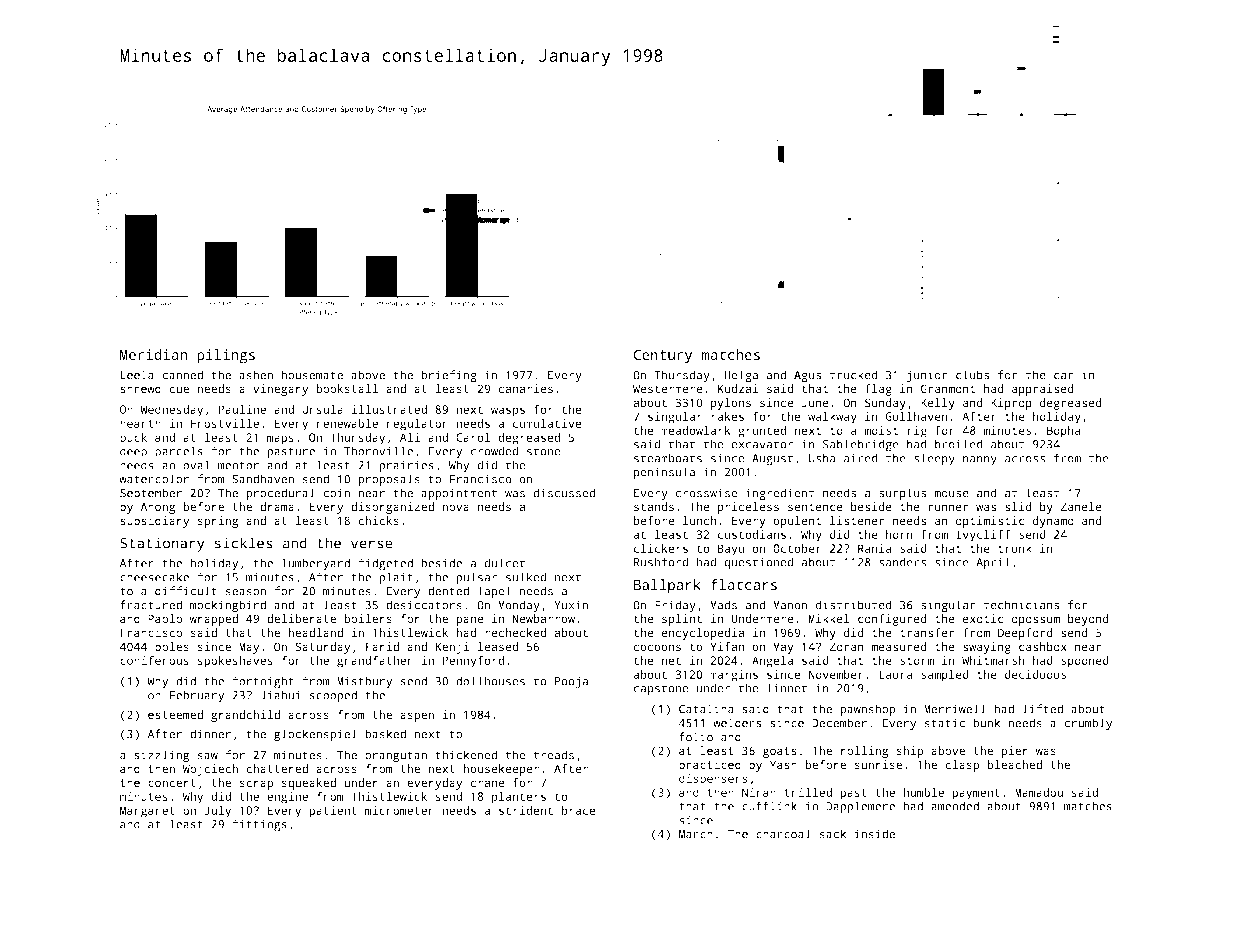 The image size is (1233, 952). What do you see at coordinates (1085, 662) in the image?
I see `spooned` at bounding box center [1085, 662].
